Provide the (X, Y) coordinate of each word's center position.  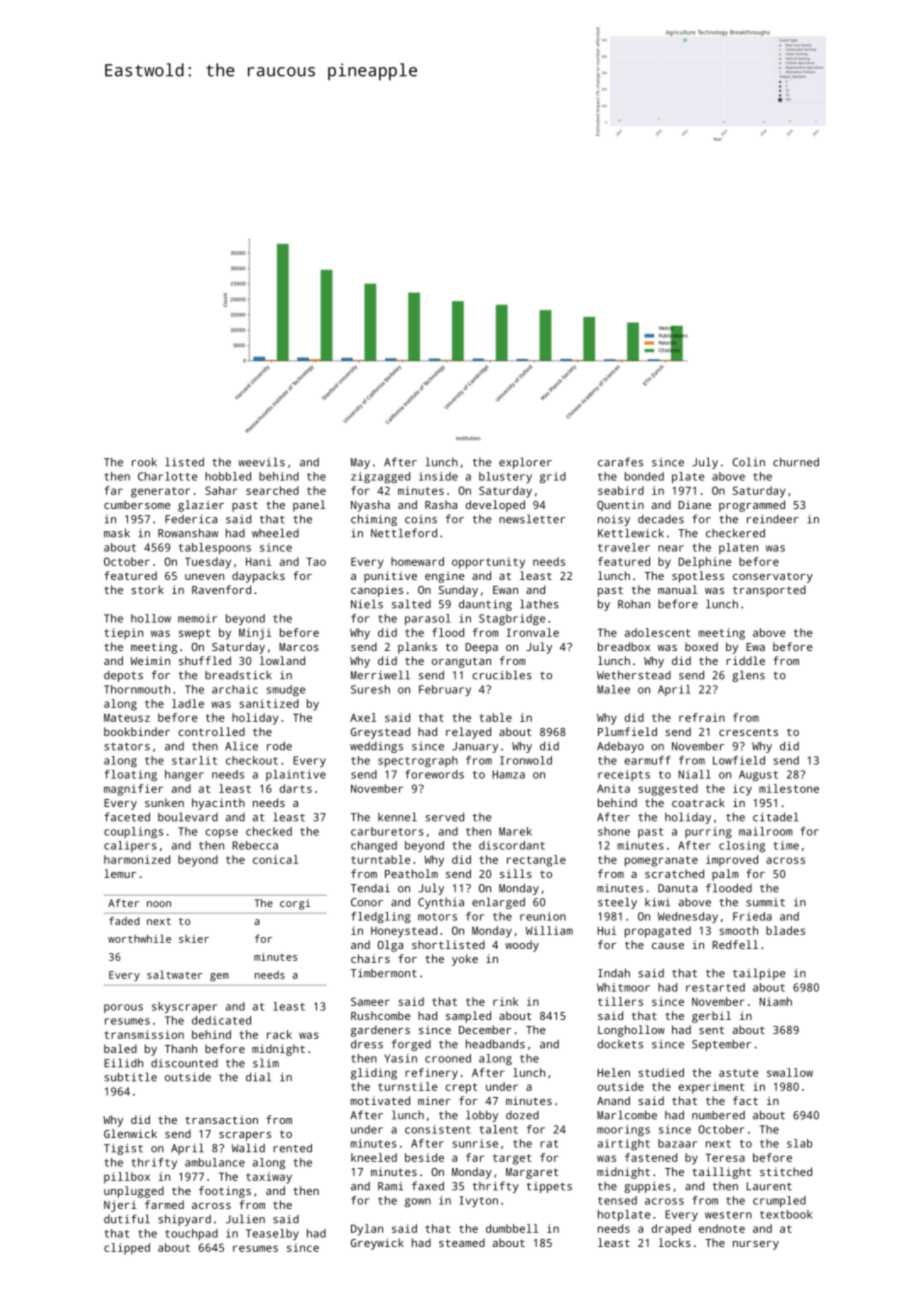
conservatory (773, 577)
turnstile (407, 1086)
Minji (255, 634)
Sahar (221, 490)
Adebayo (620, 747)
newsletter (532, 519)
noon (159, 904)
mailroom (766, 831)
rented (292, 1148)
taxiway (269, 1178)
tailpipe (759, 974)
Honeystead (404, 932)
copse (221, 833)
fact (745, 1100)
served (444, 817)
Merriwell (380, 675)
